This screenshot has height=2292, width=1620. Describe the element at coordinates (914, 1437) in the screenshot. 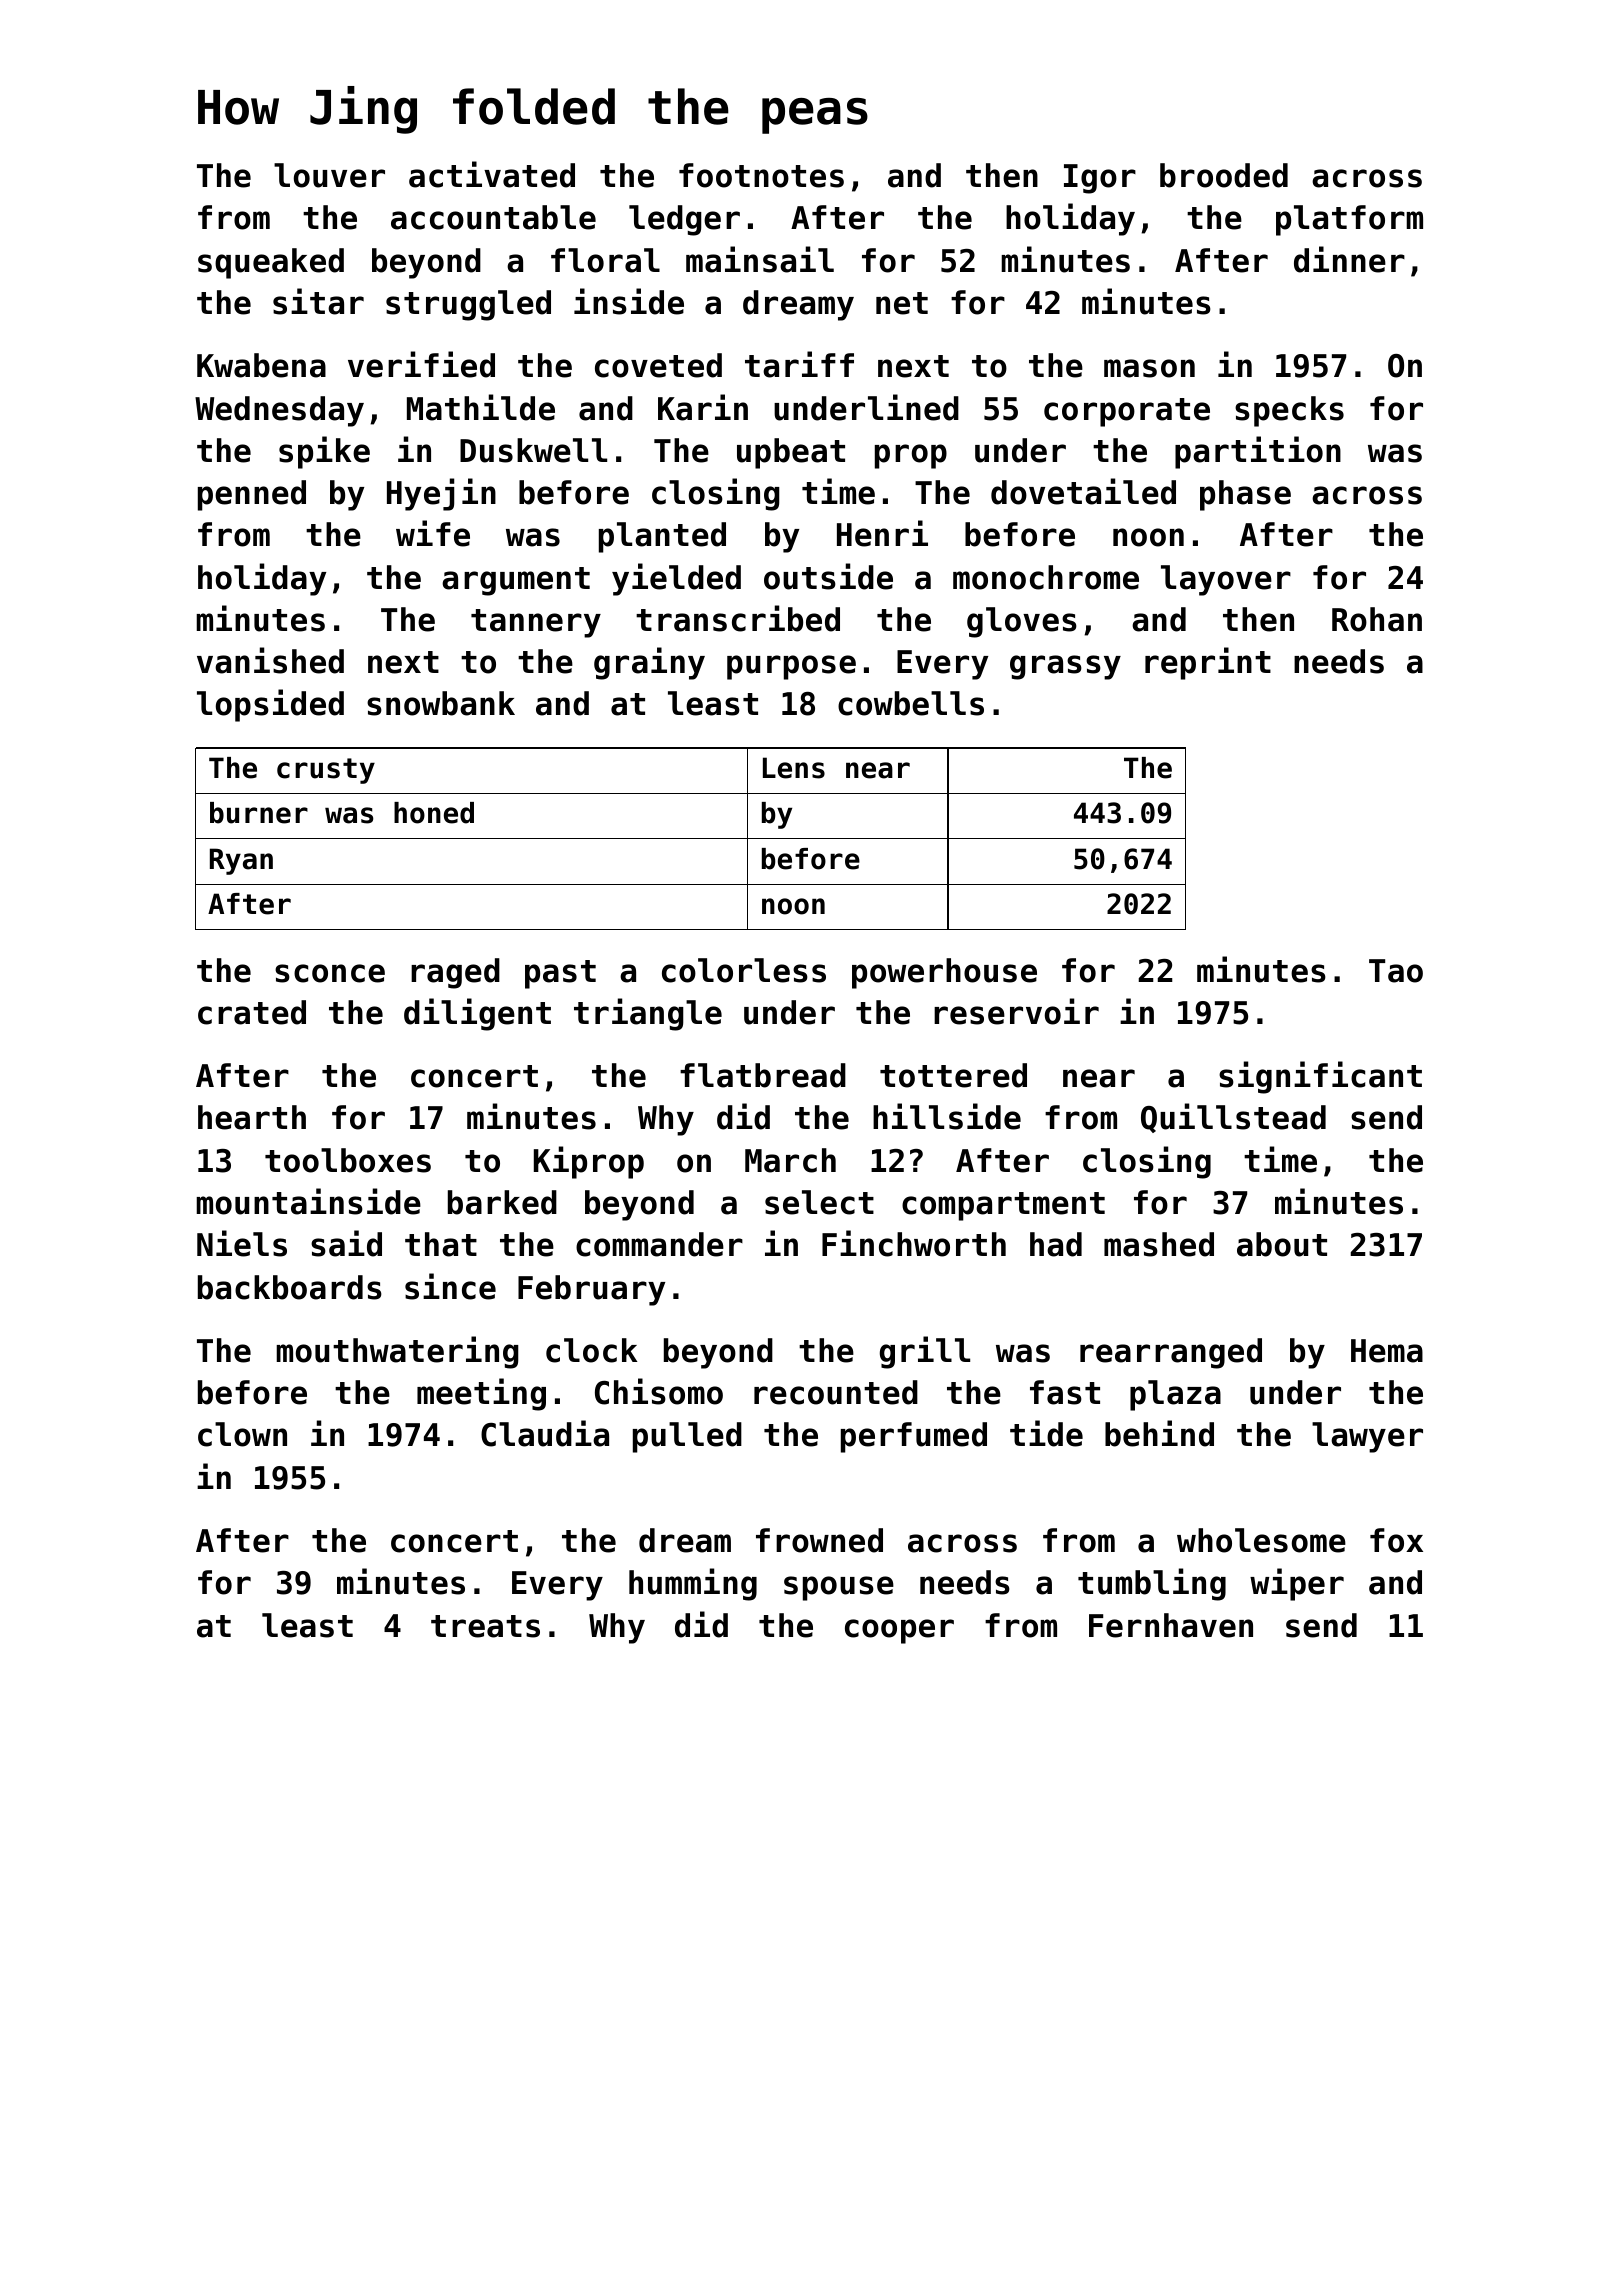

I see `perfumed` at that location.
